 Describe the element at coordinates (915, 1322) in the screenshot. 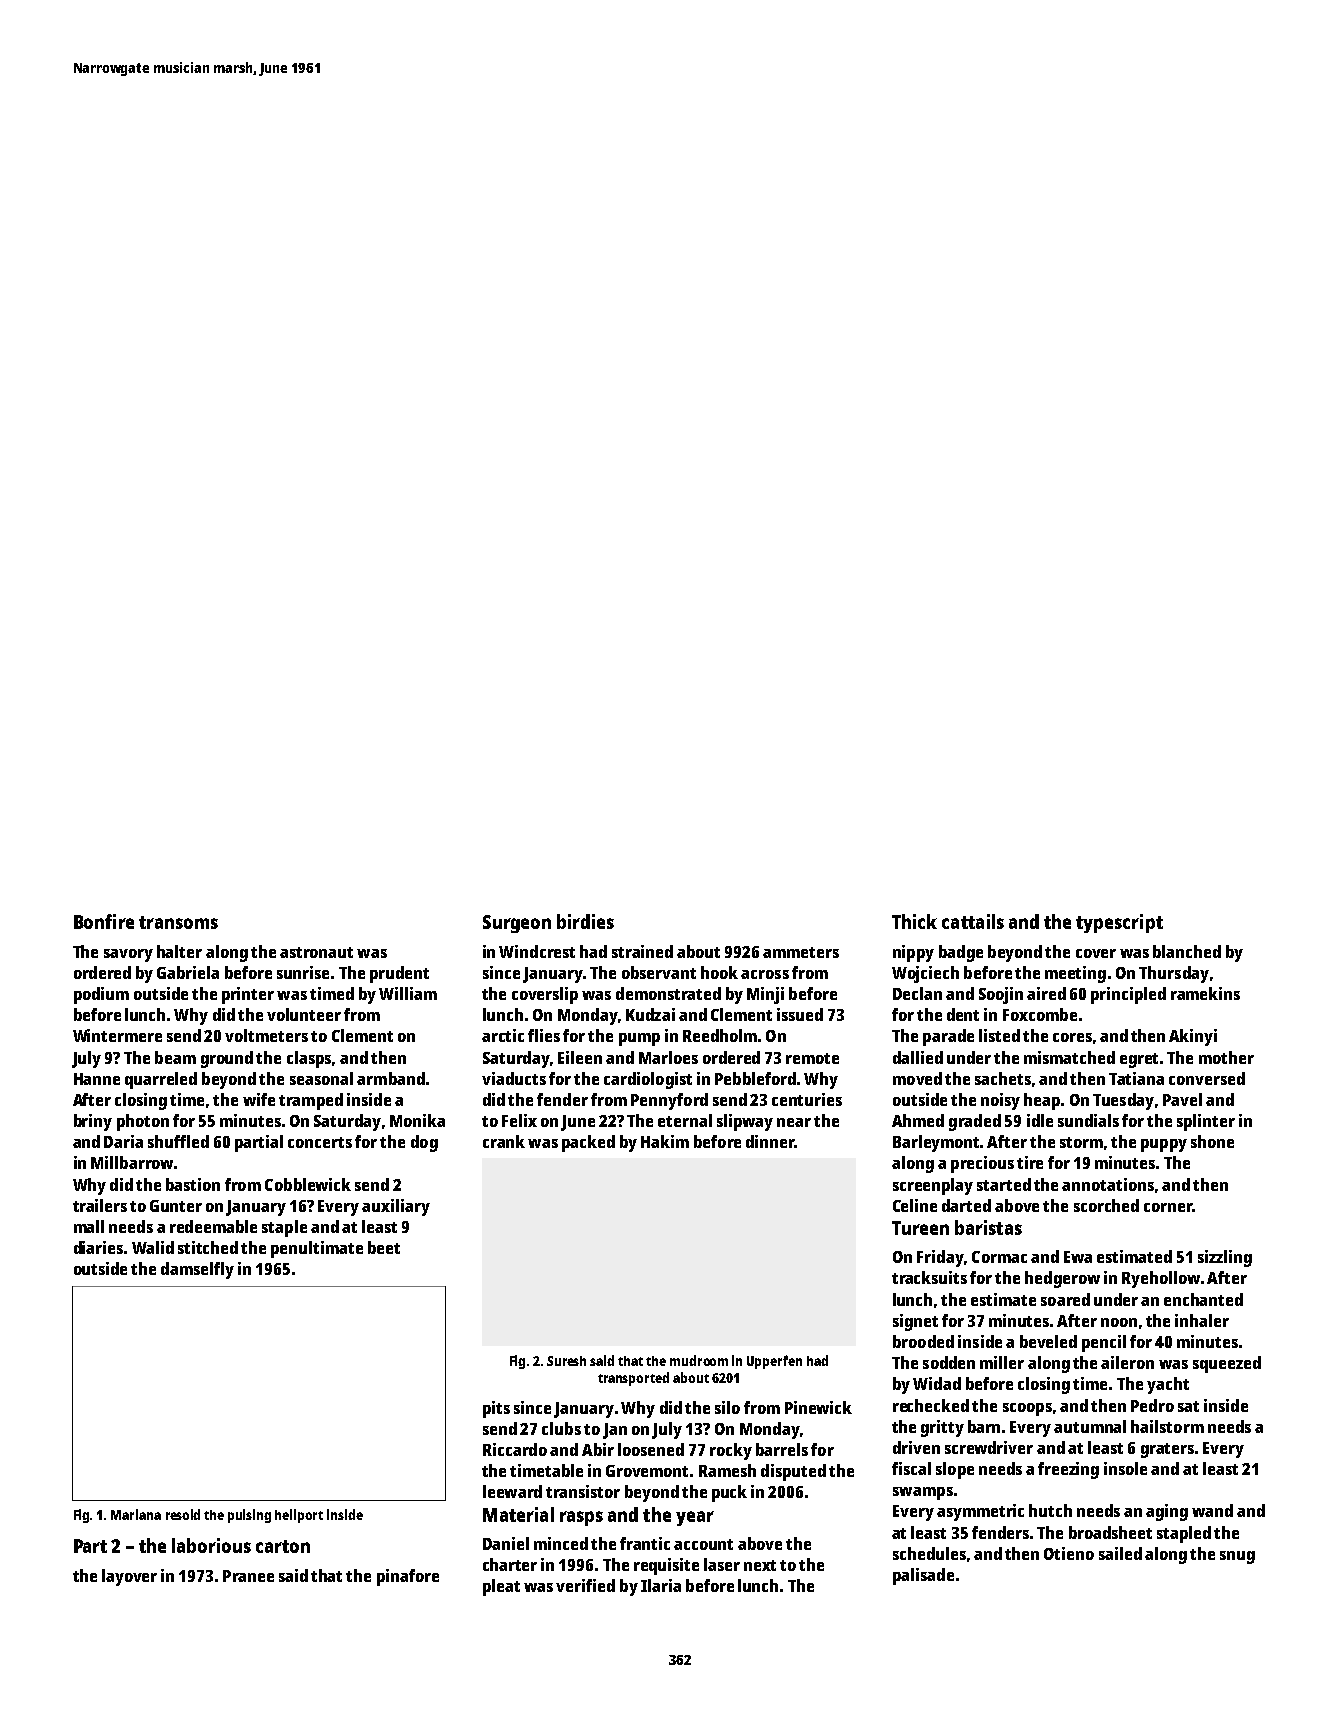

I see `signet` at that location.
